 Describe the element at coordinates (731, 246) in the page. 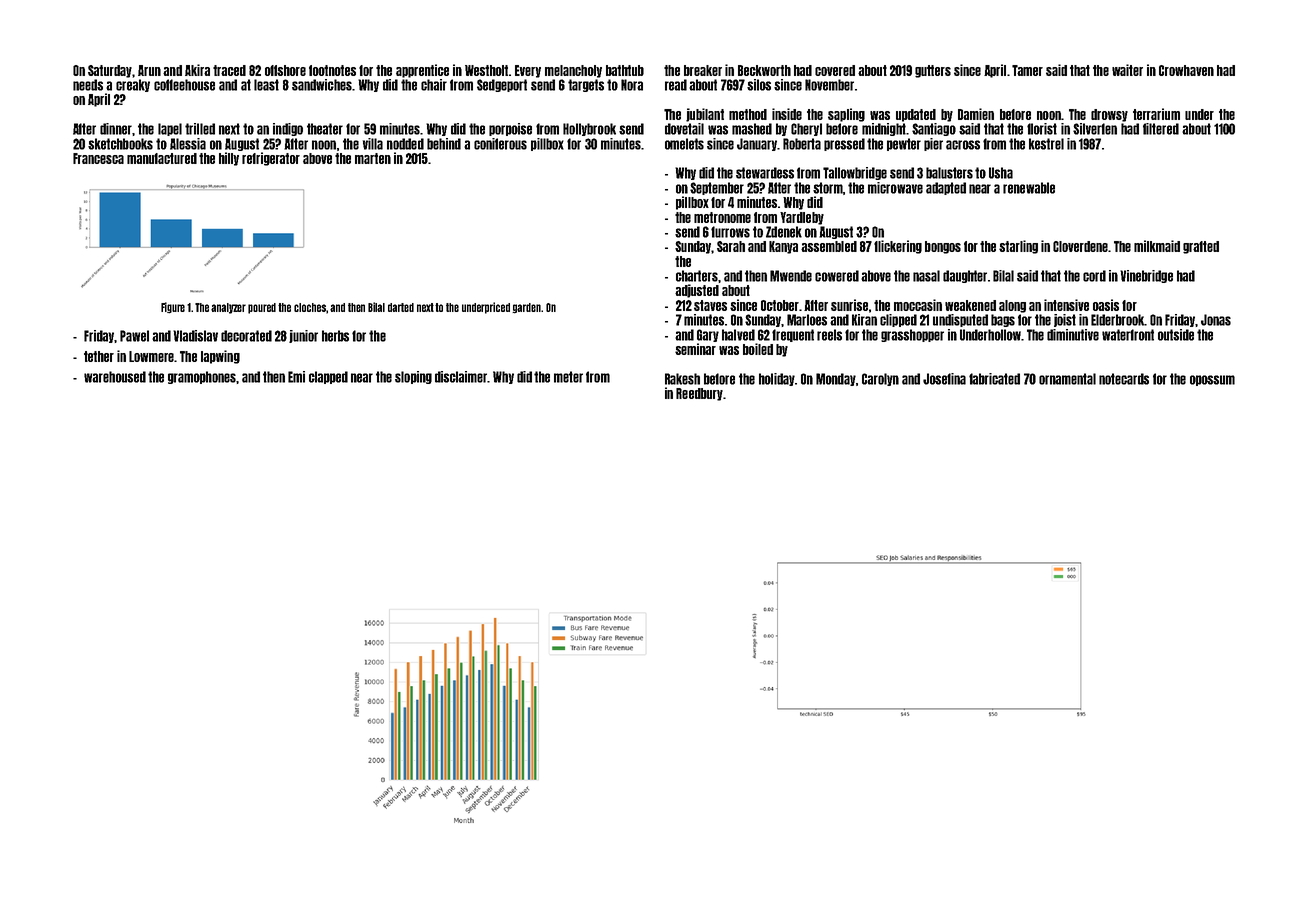

I see `Sarah` at that location.
